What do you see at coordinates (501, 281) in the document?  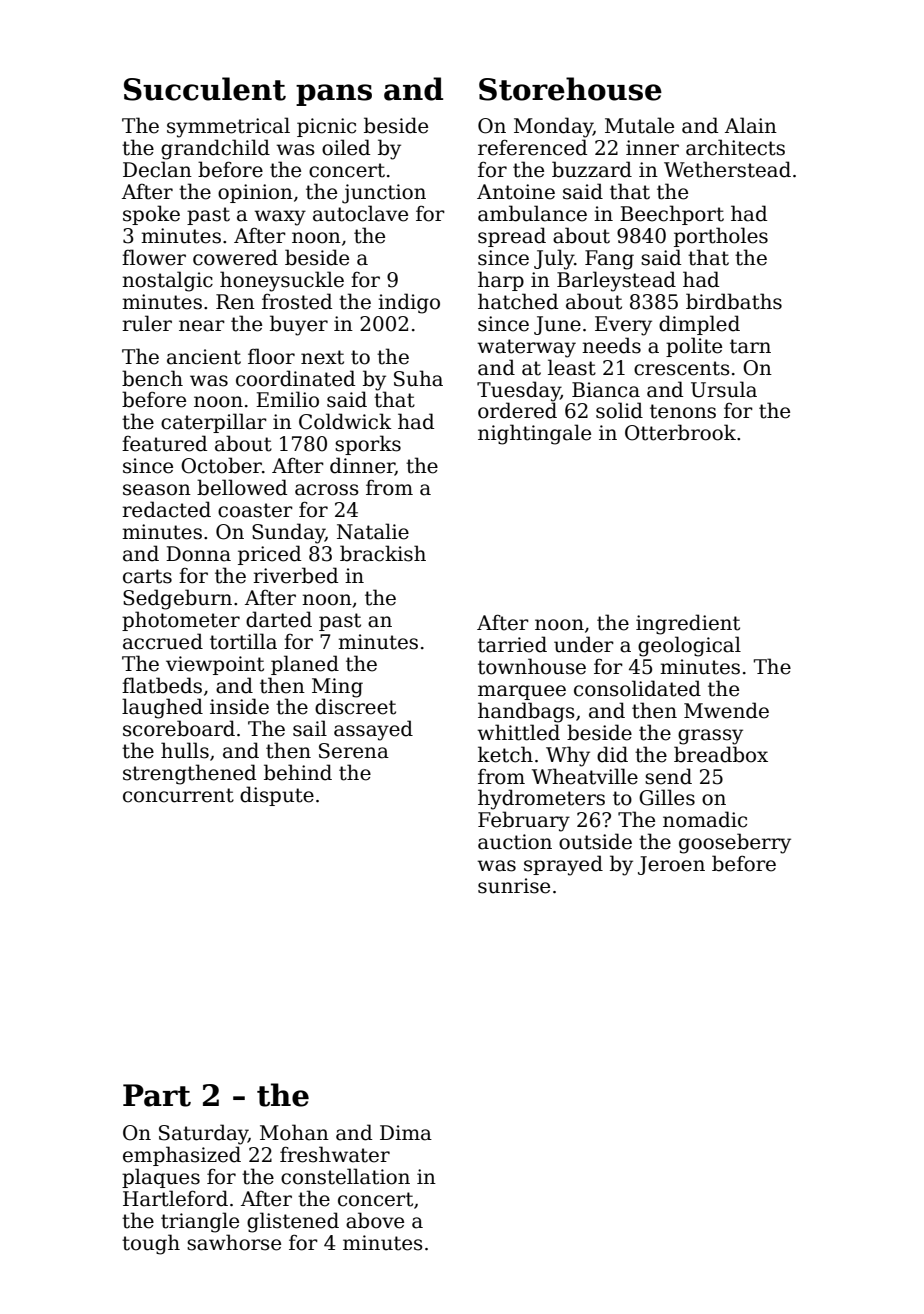 I see `harp` at bounding box center [501, 281].
